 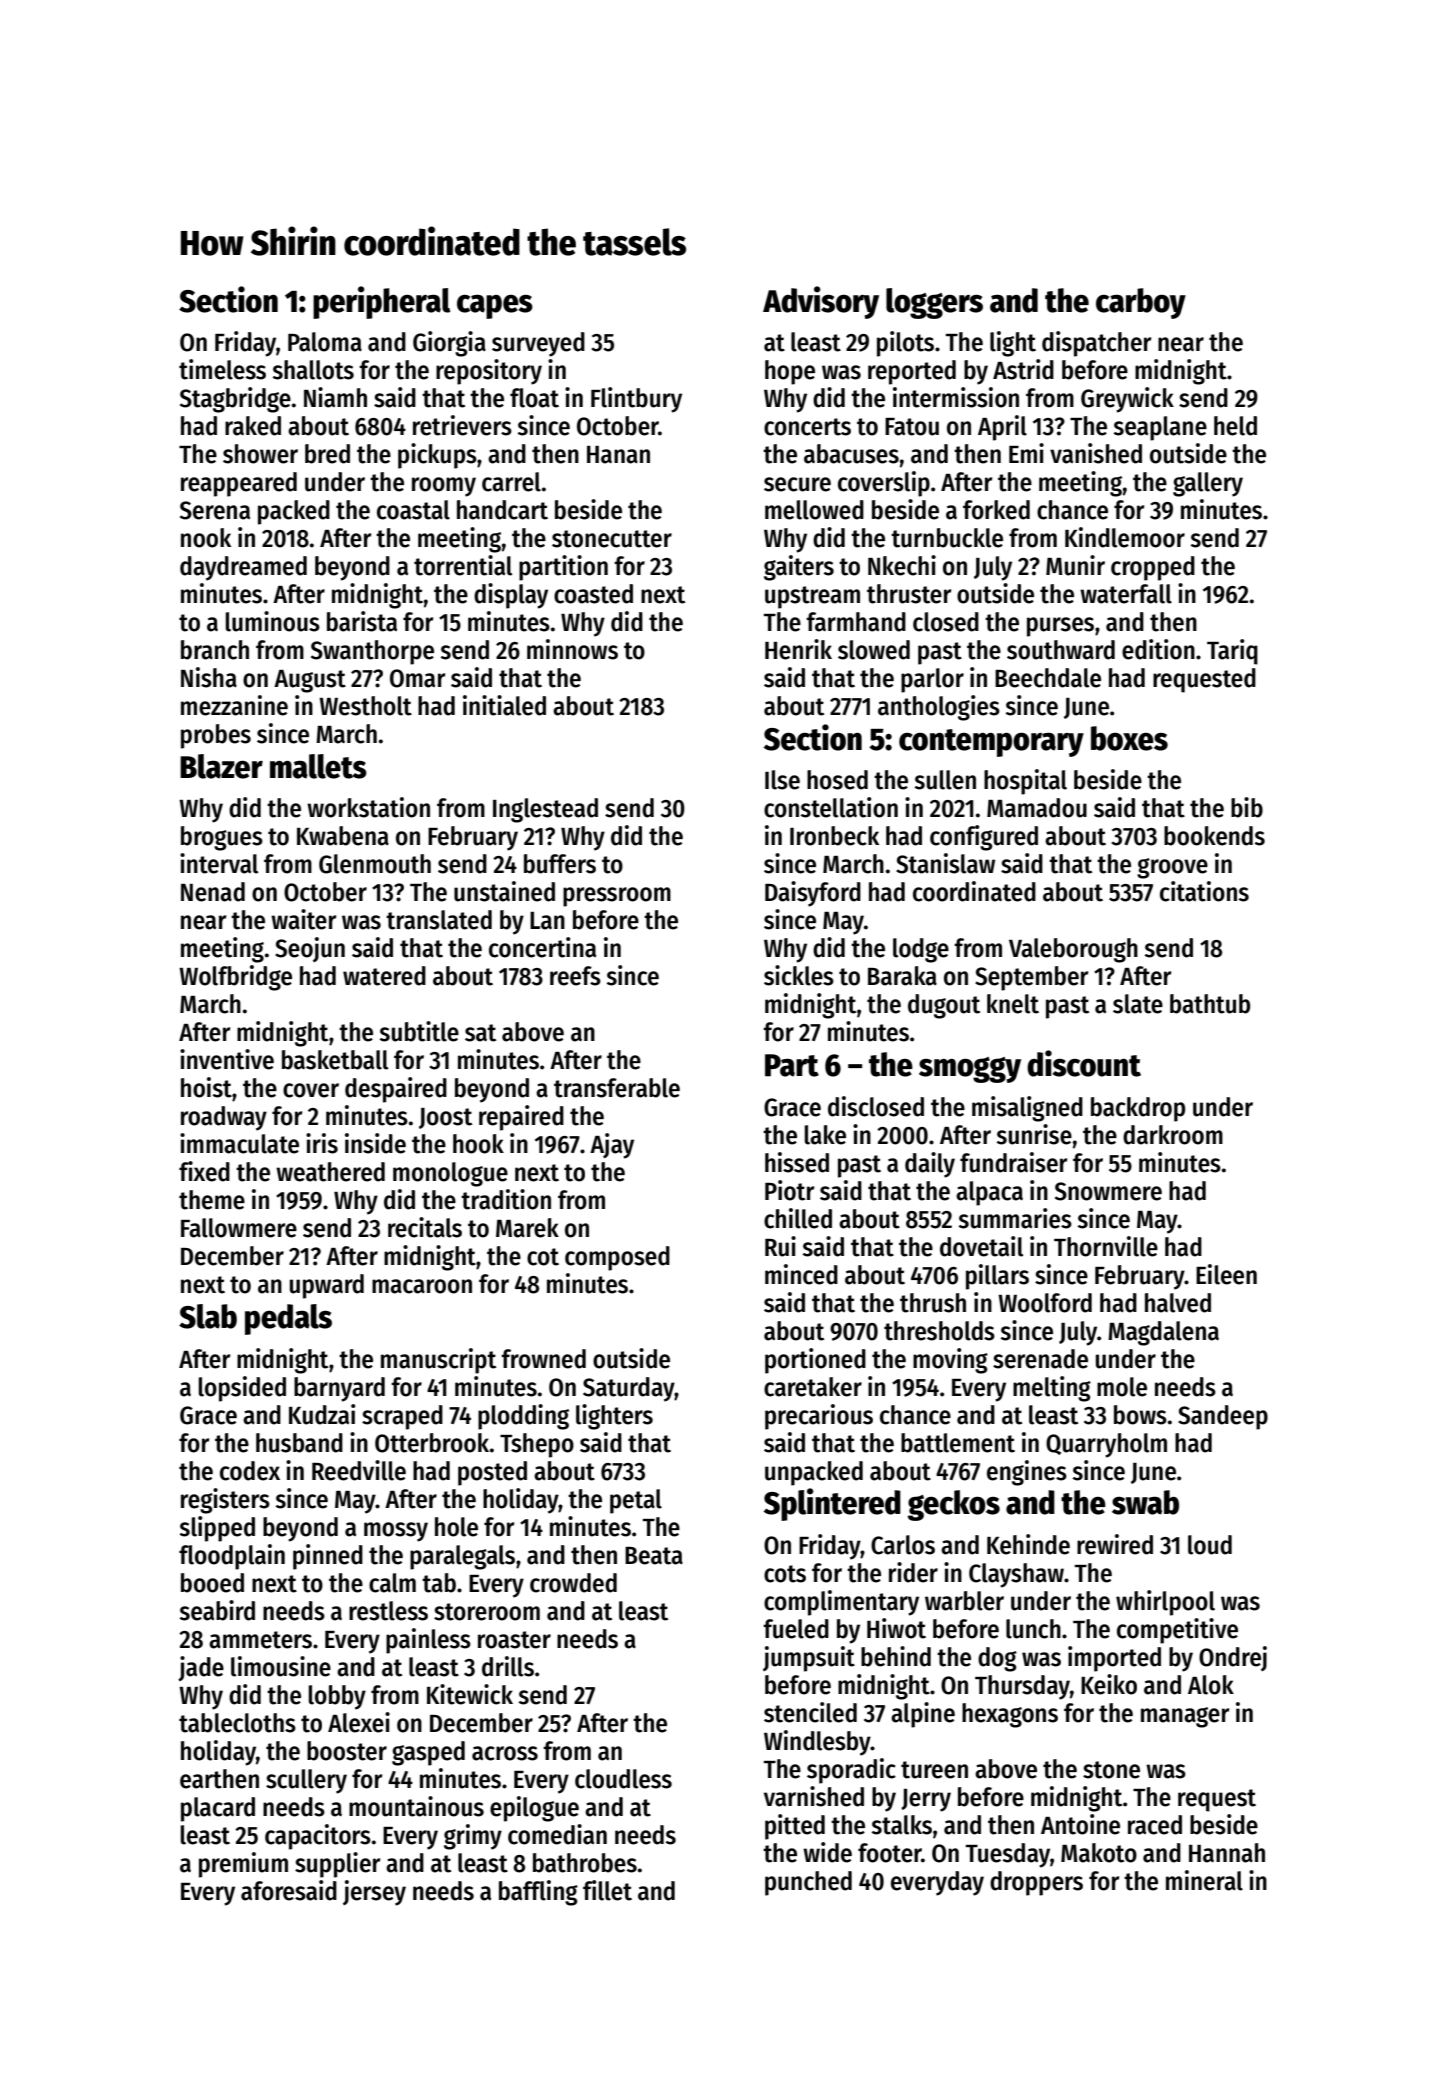 I want to click on timeless, so click(x=222, y=369).
